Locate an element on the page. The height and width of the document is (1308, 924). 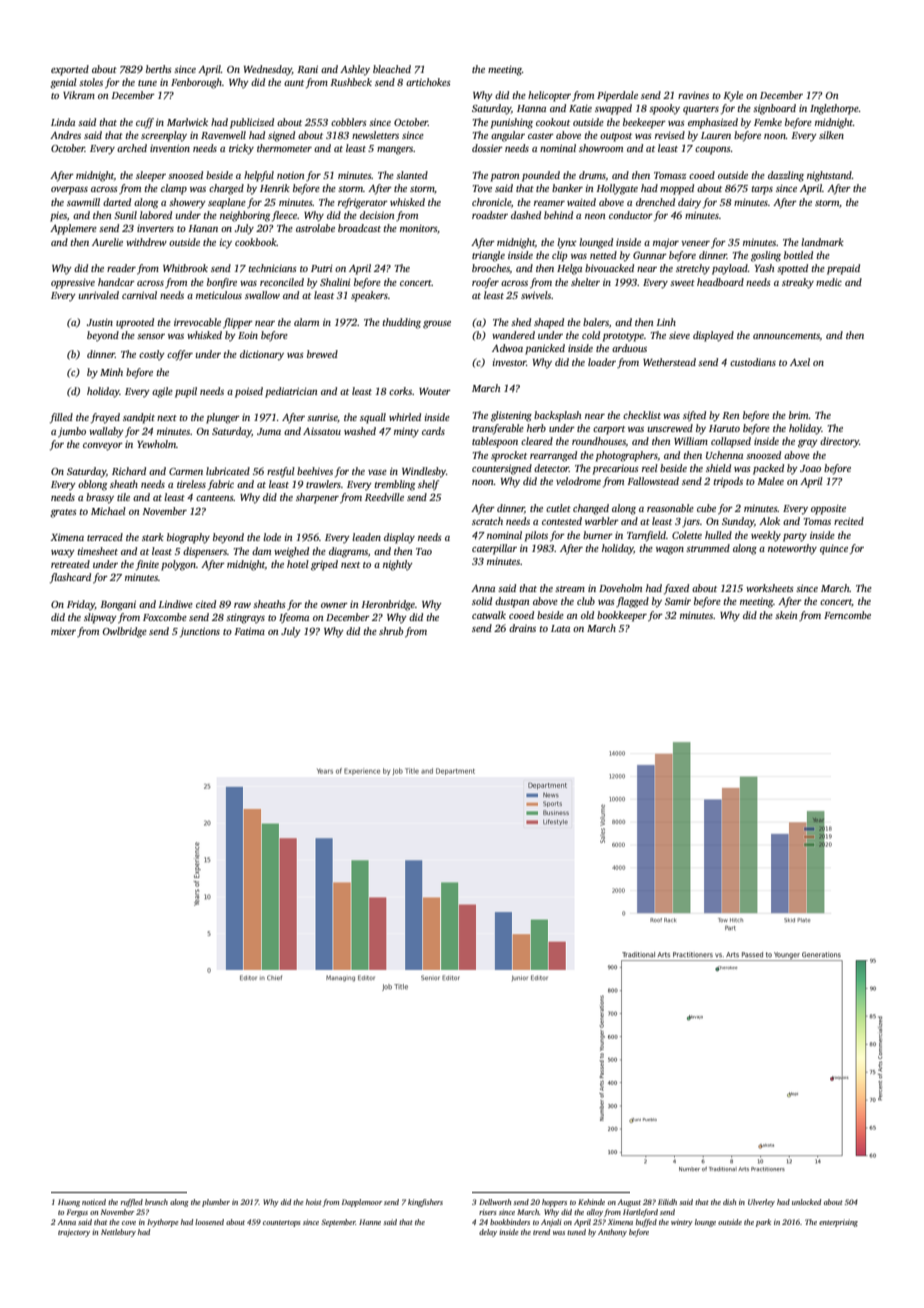
noticed is located at coordinates (94, 1202).
